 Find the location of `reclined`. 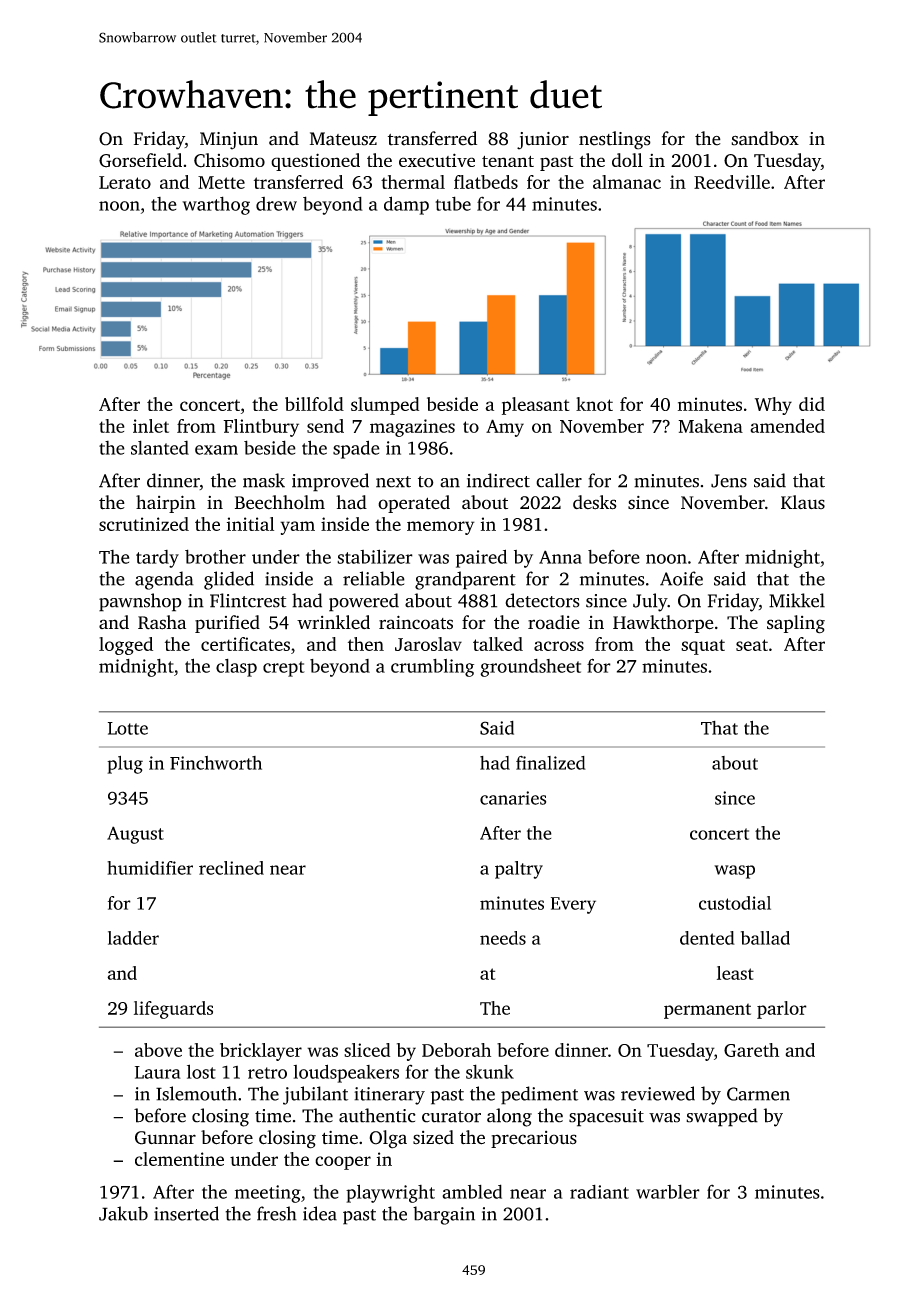

reclined is located at coordinates (231, 868).
